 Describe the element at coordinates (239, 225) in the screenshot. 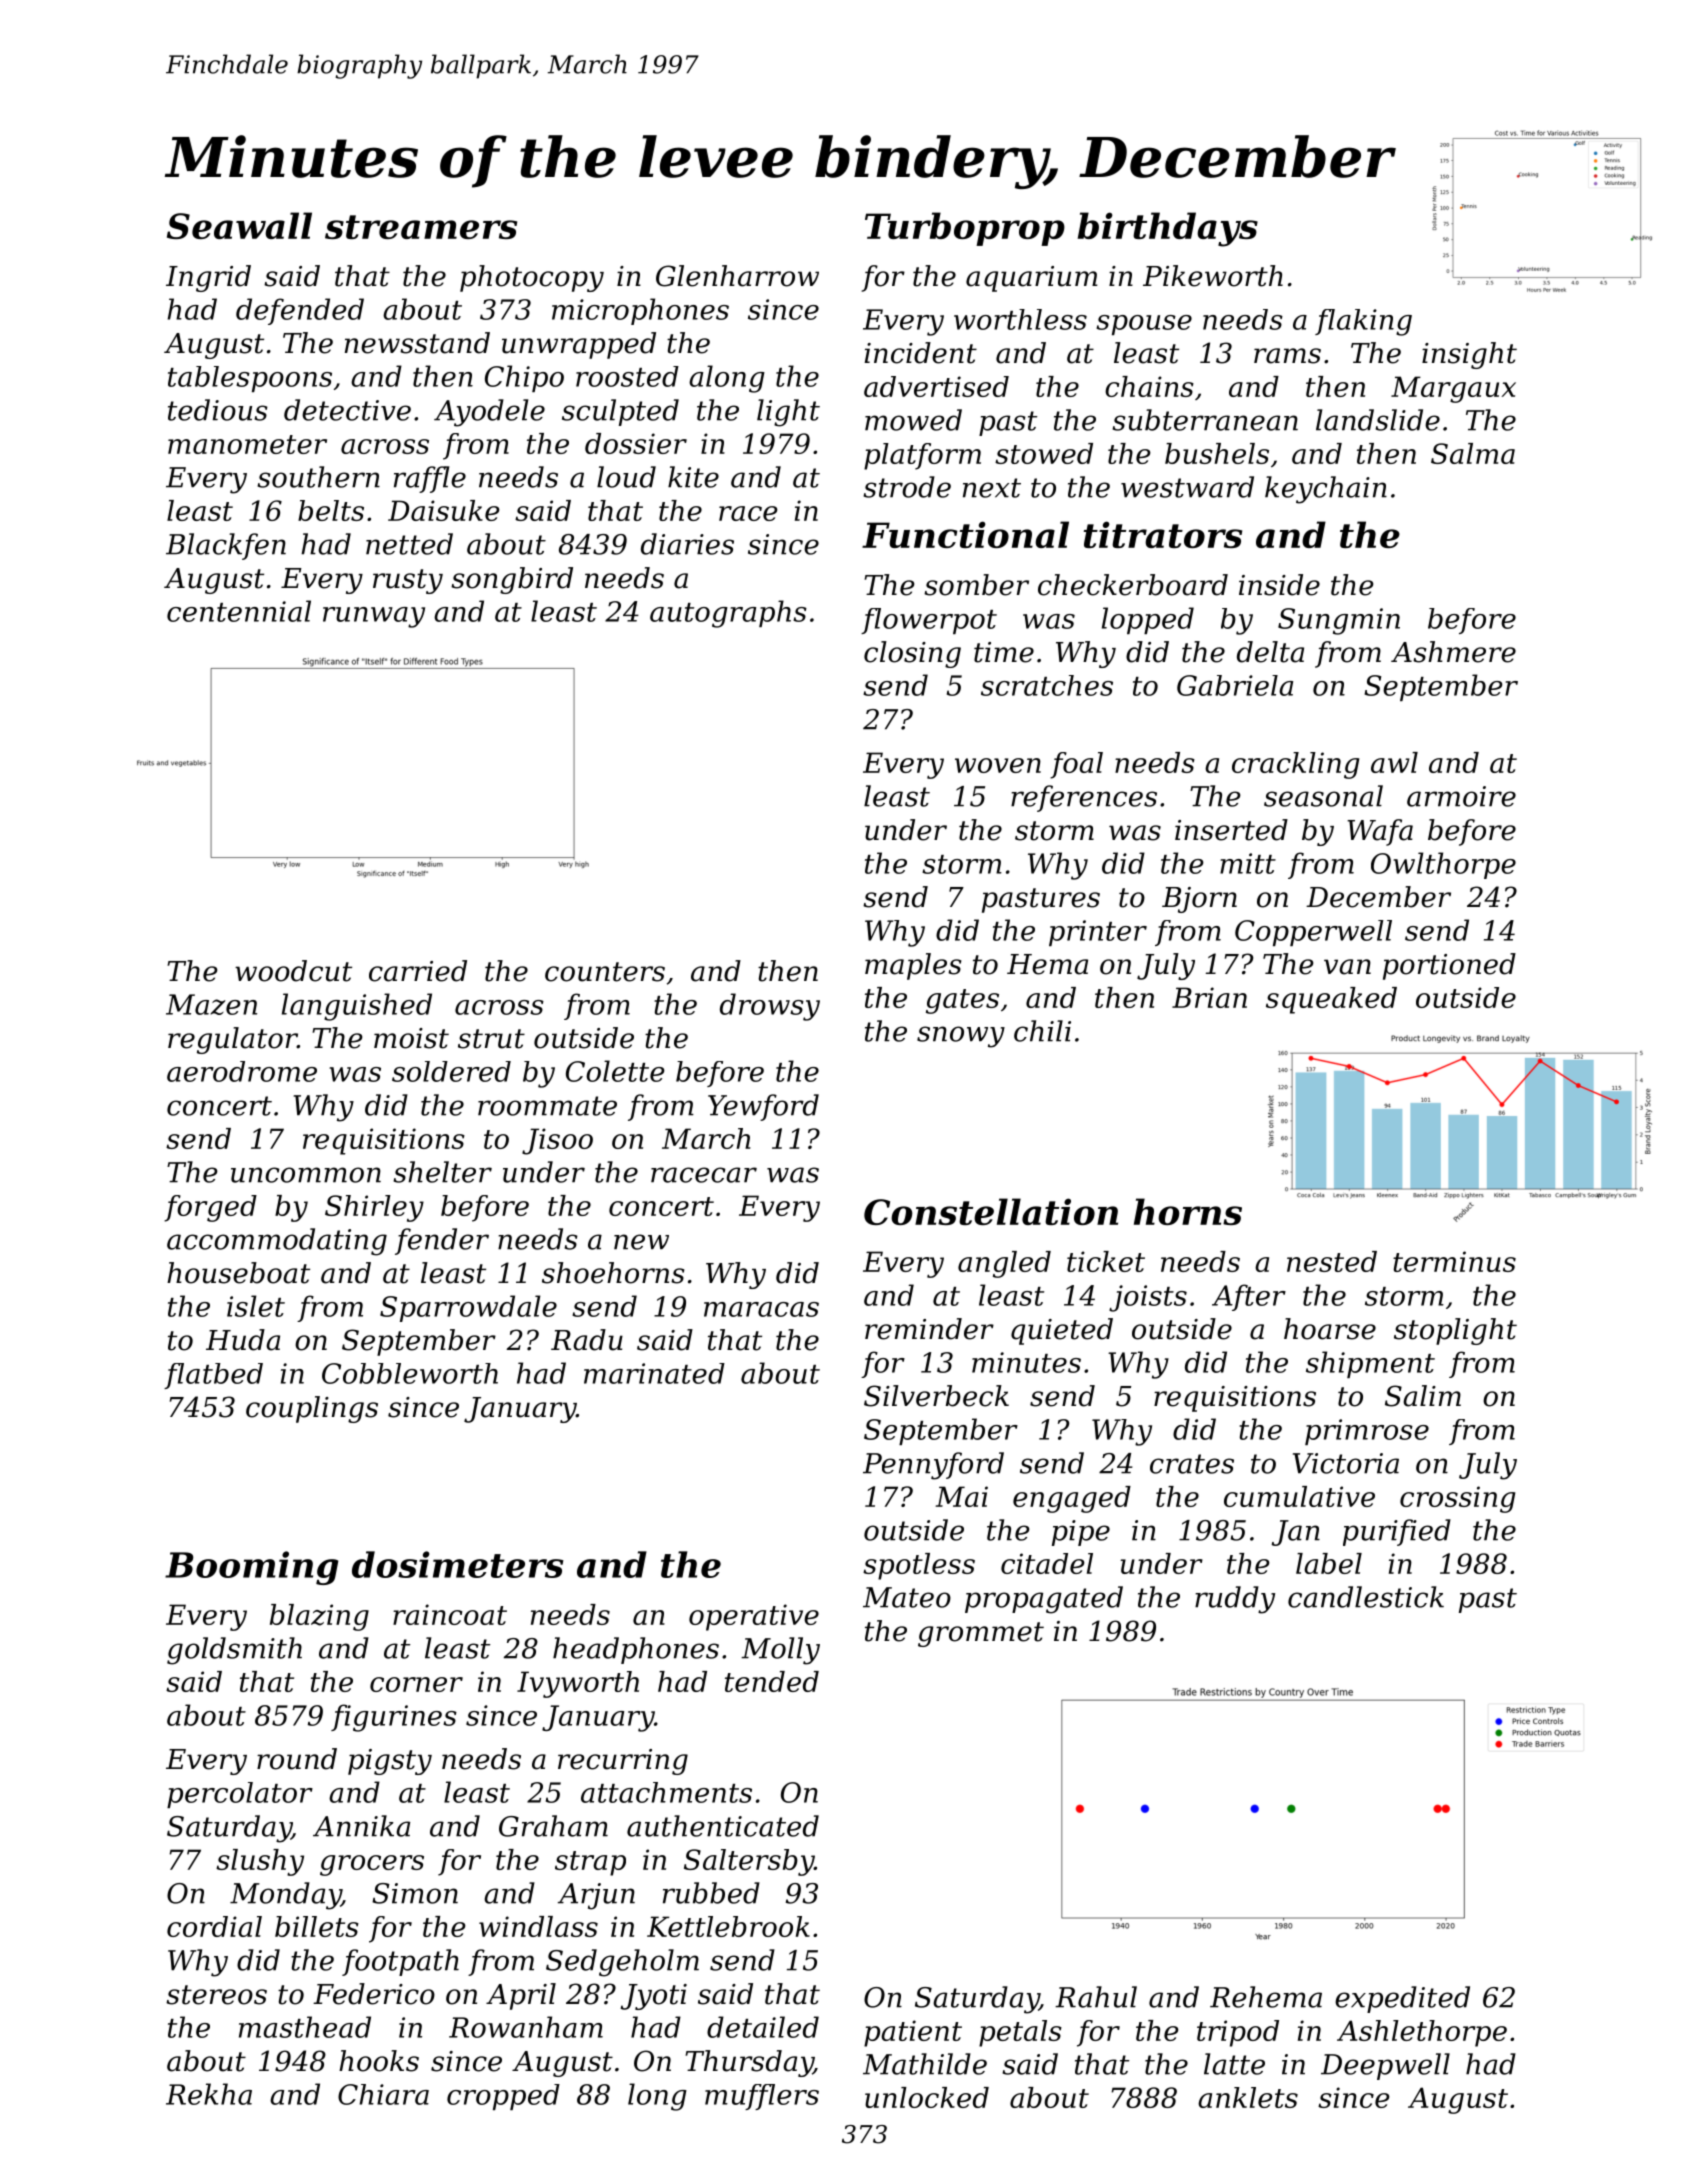

I see `Seawall` at that location.
